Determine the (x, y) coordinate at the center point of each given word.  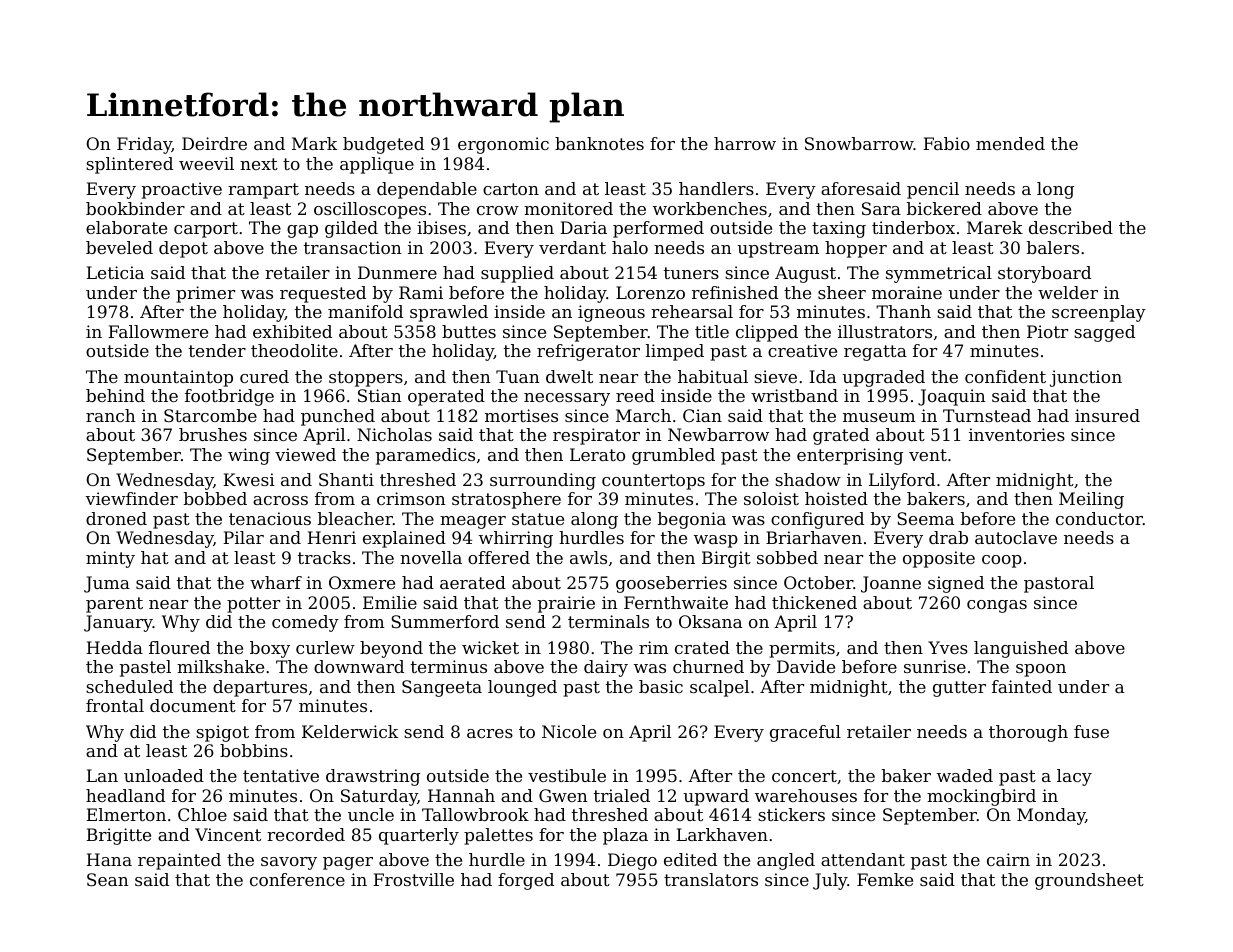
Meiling (1091, 500)
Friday (144, 145)
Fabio (946, 143)
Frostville (413, 879)
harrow (745, 143)
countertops (653, 482)
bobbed (215, 498)
